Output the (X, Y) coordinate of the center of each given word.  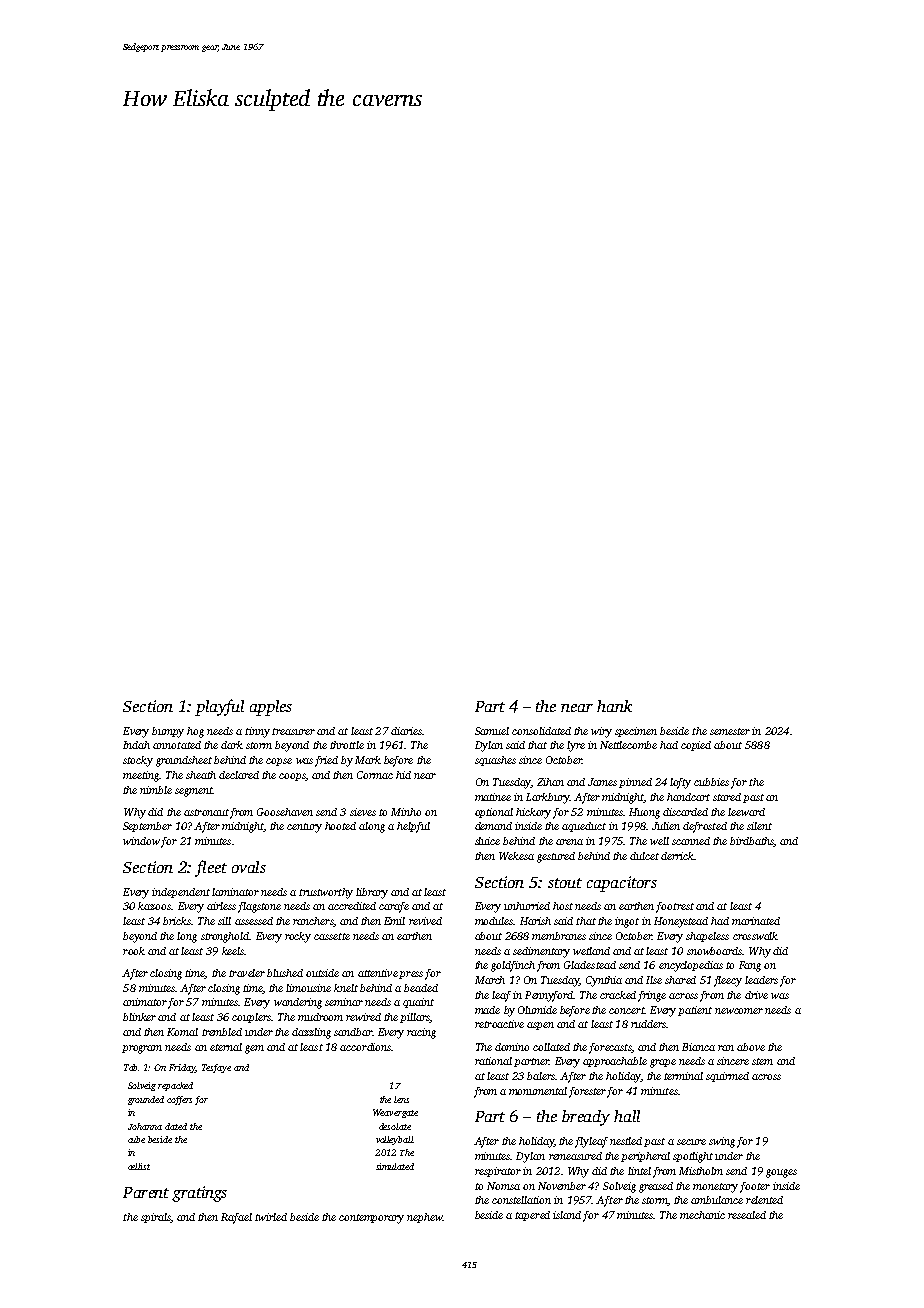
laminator (235, 892)
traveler (247, 973)
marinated (756, 921)
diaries (406, 731)
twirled (271, 1217)
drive (756, 995)
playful (219, 707)
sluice (487, 841)
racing (421, 1033)
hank (614, 706)
